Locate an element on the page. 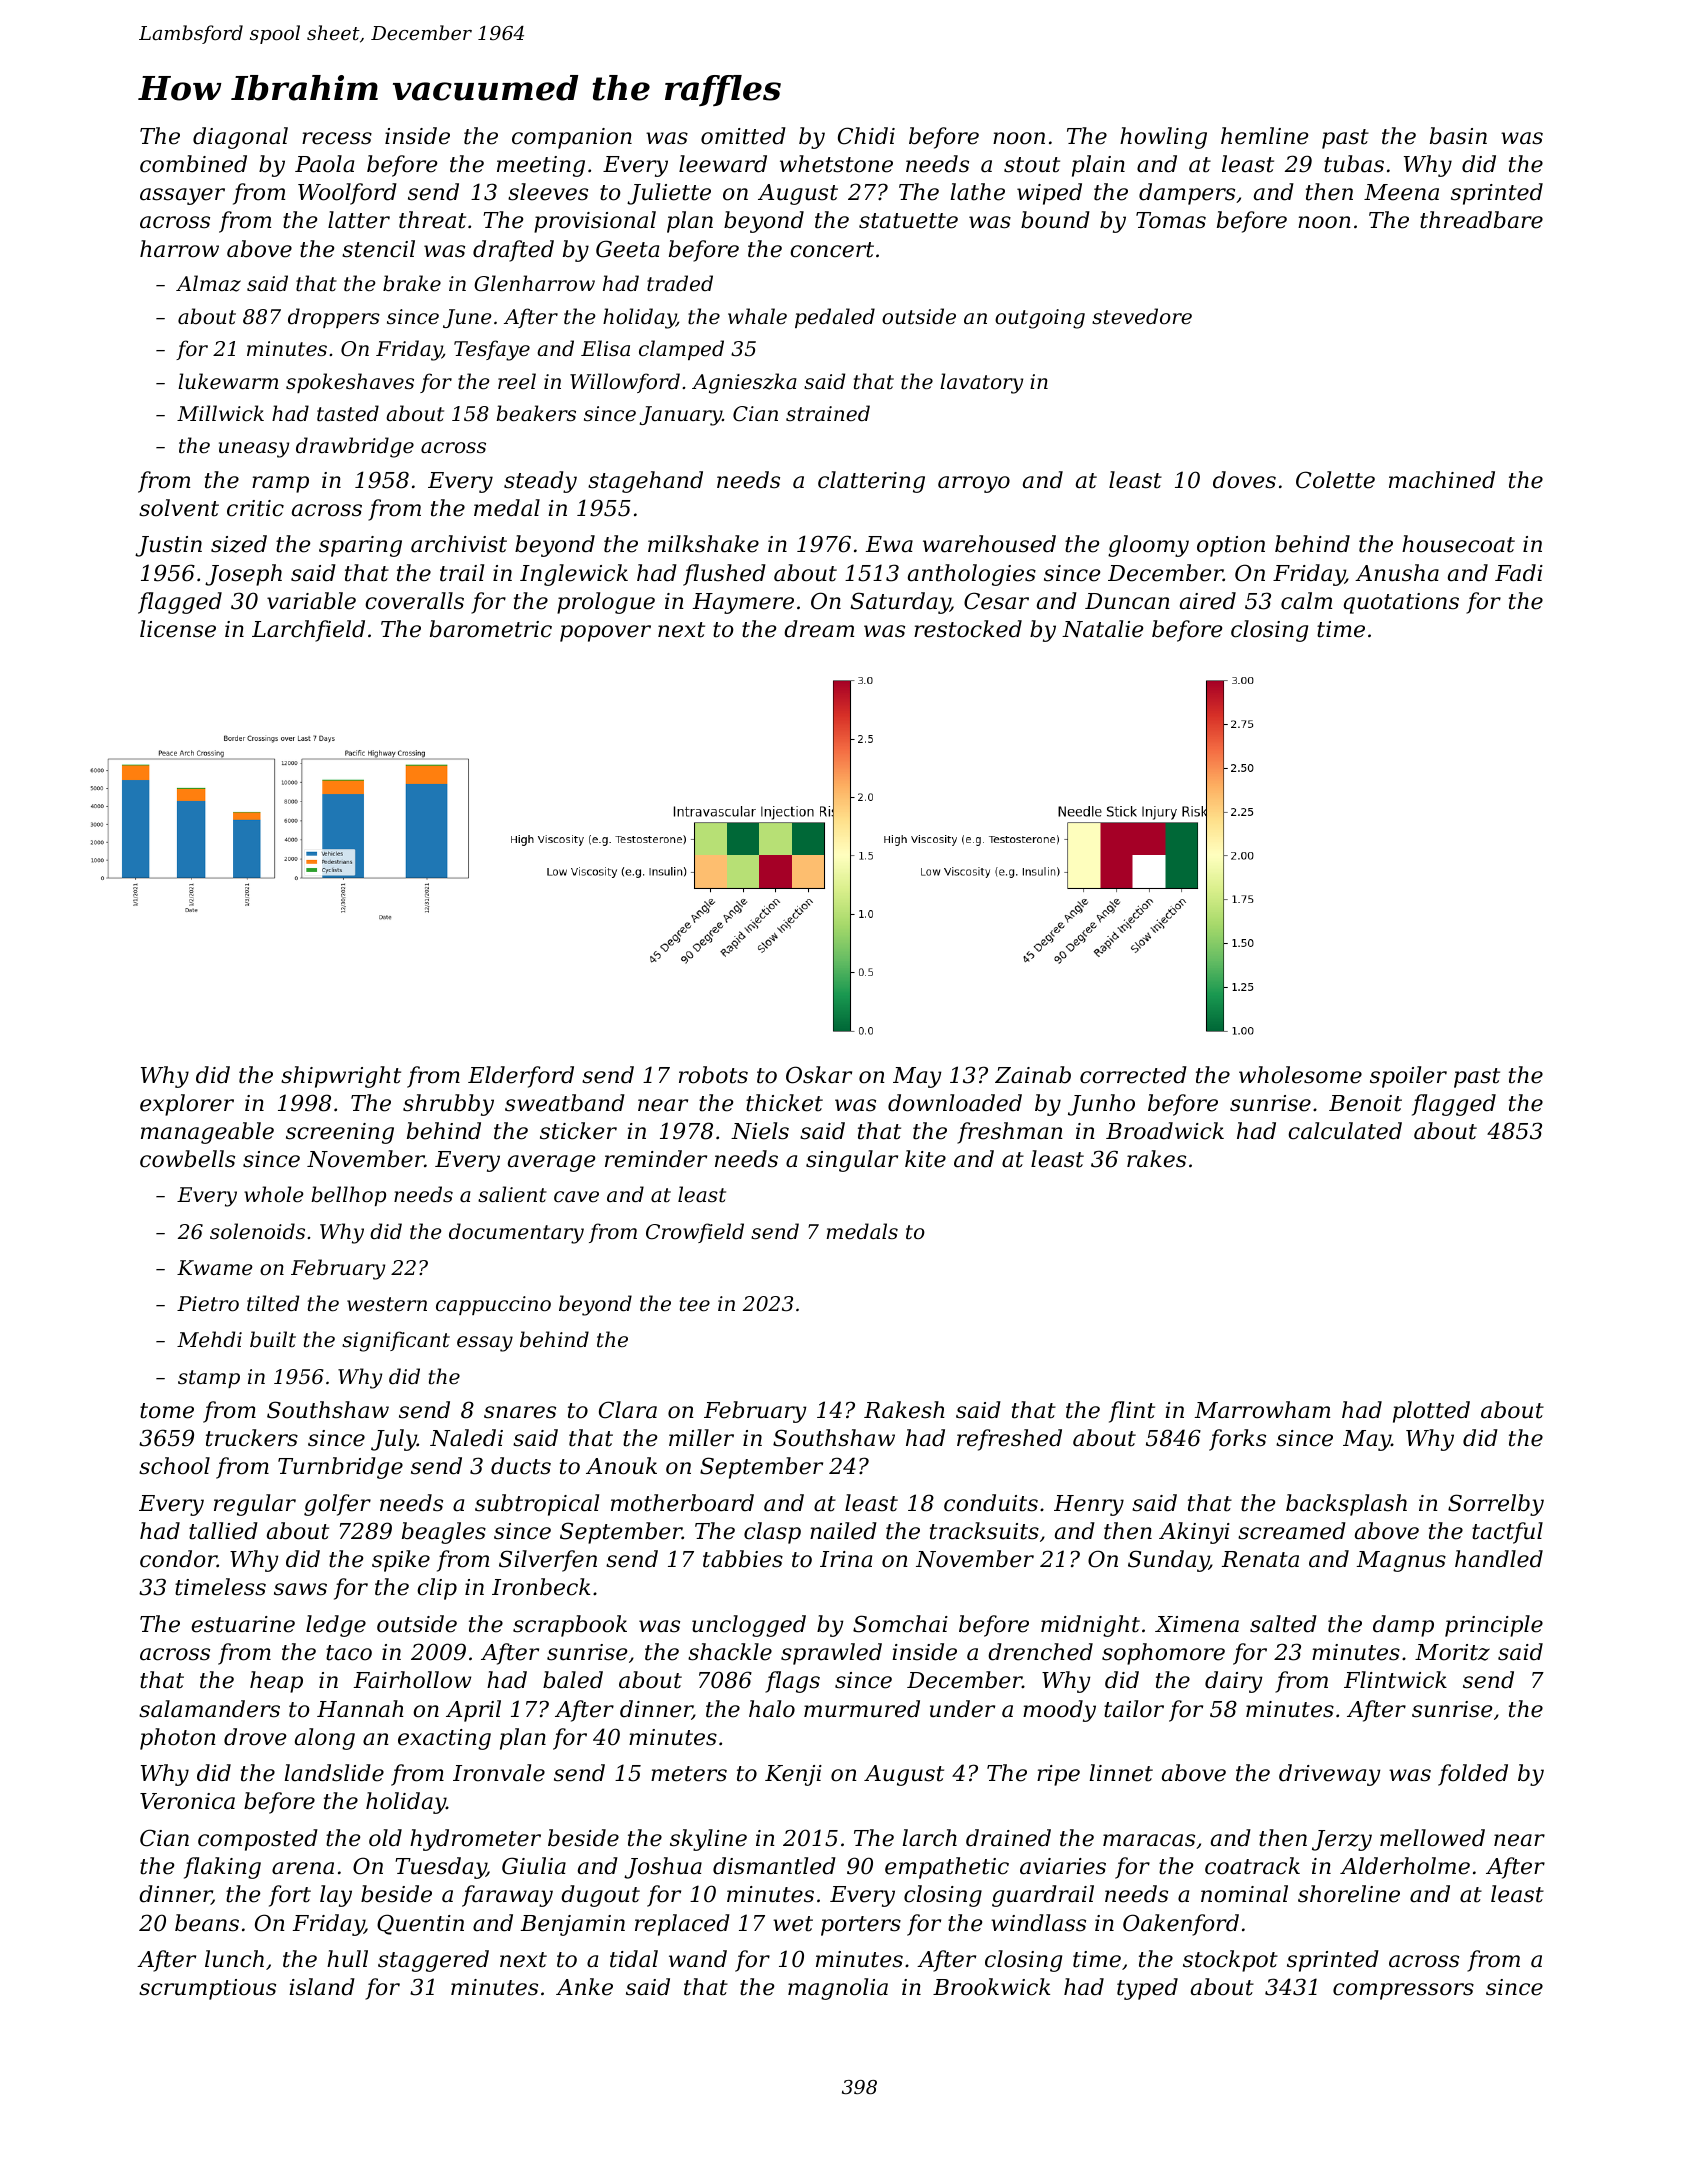 This image has width=1683, height=2178. spoiler is located at coordinates (1408, 1077).
